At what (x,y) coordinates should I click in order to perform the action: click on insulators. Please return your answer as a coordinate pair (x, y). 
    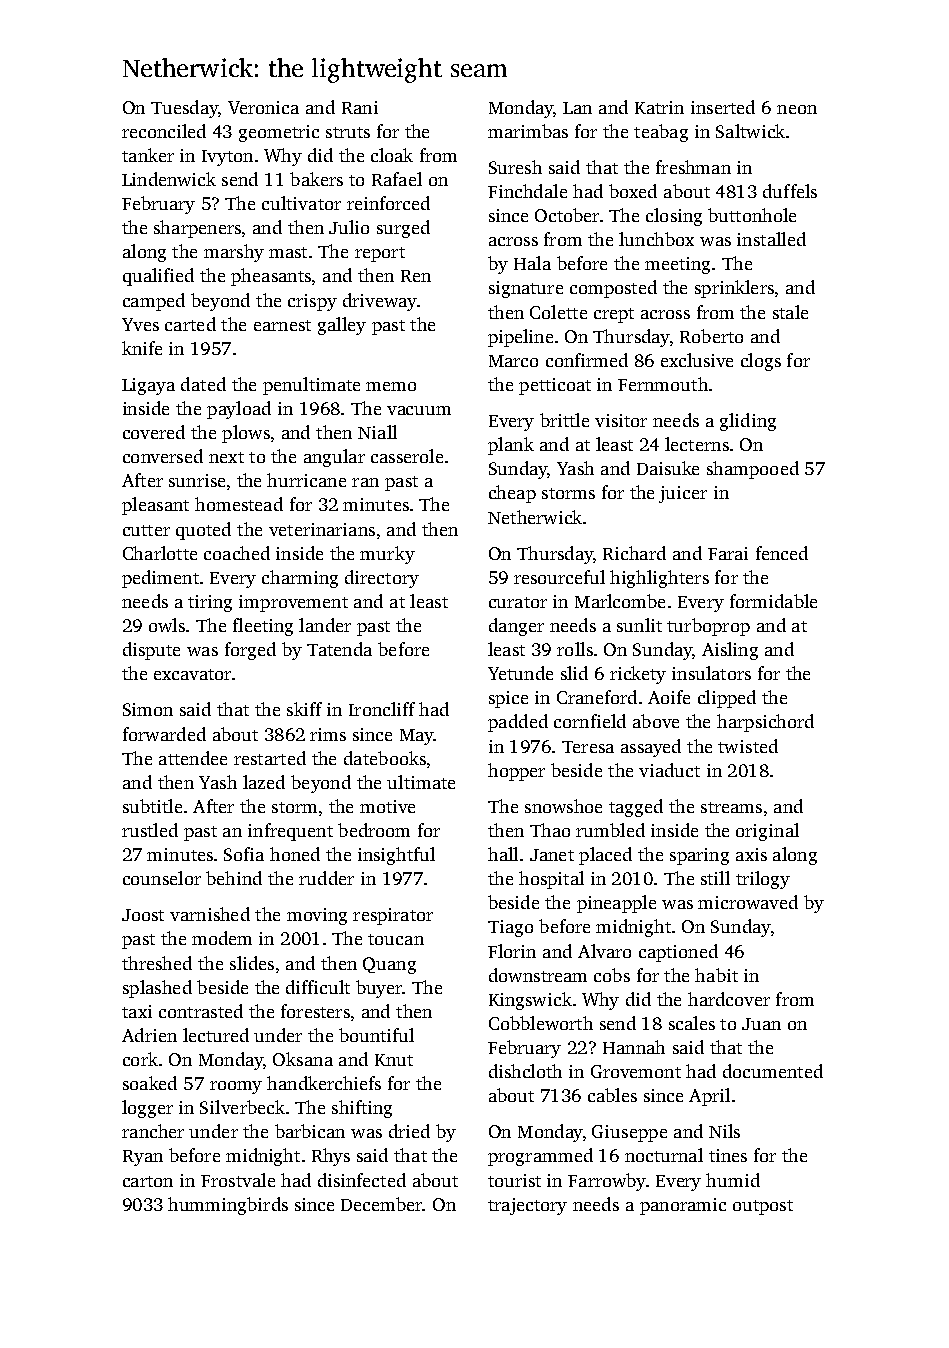
    Looking at the image, I should click on (711, 673).
